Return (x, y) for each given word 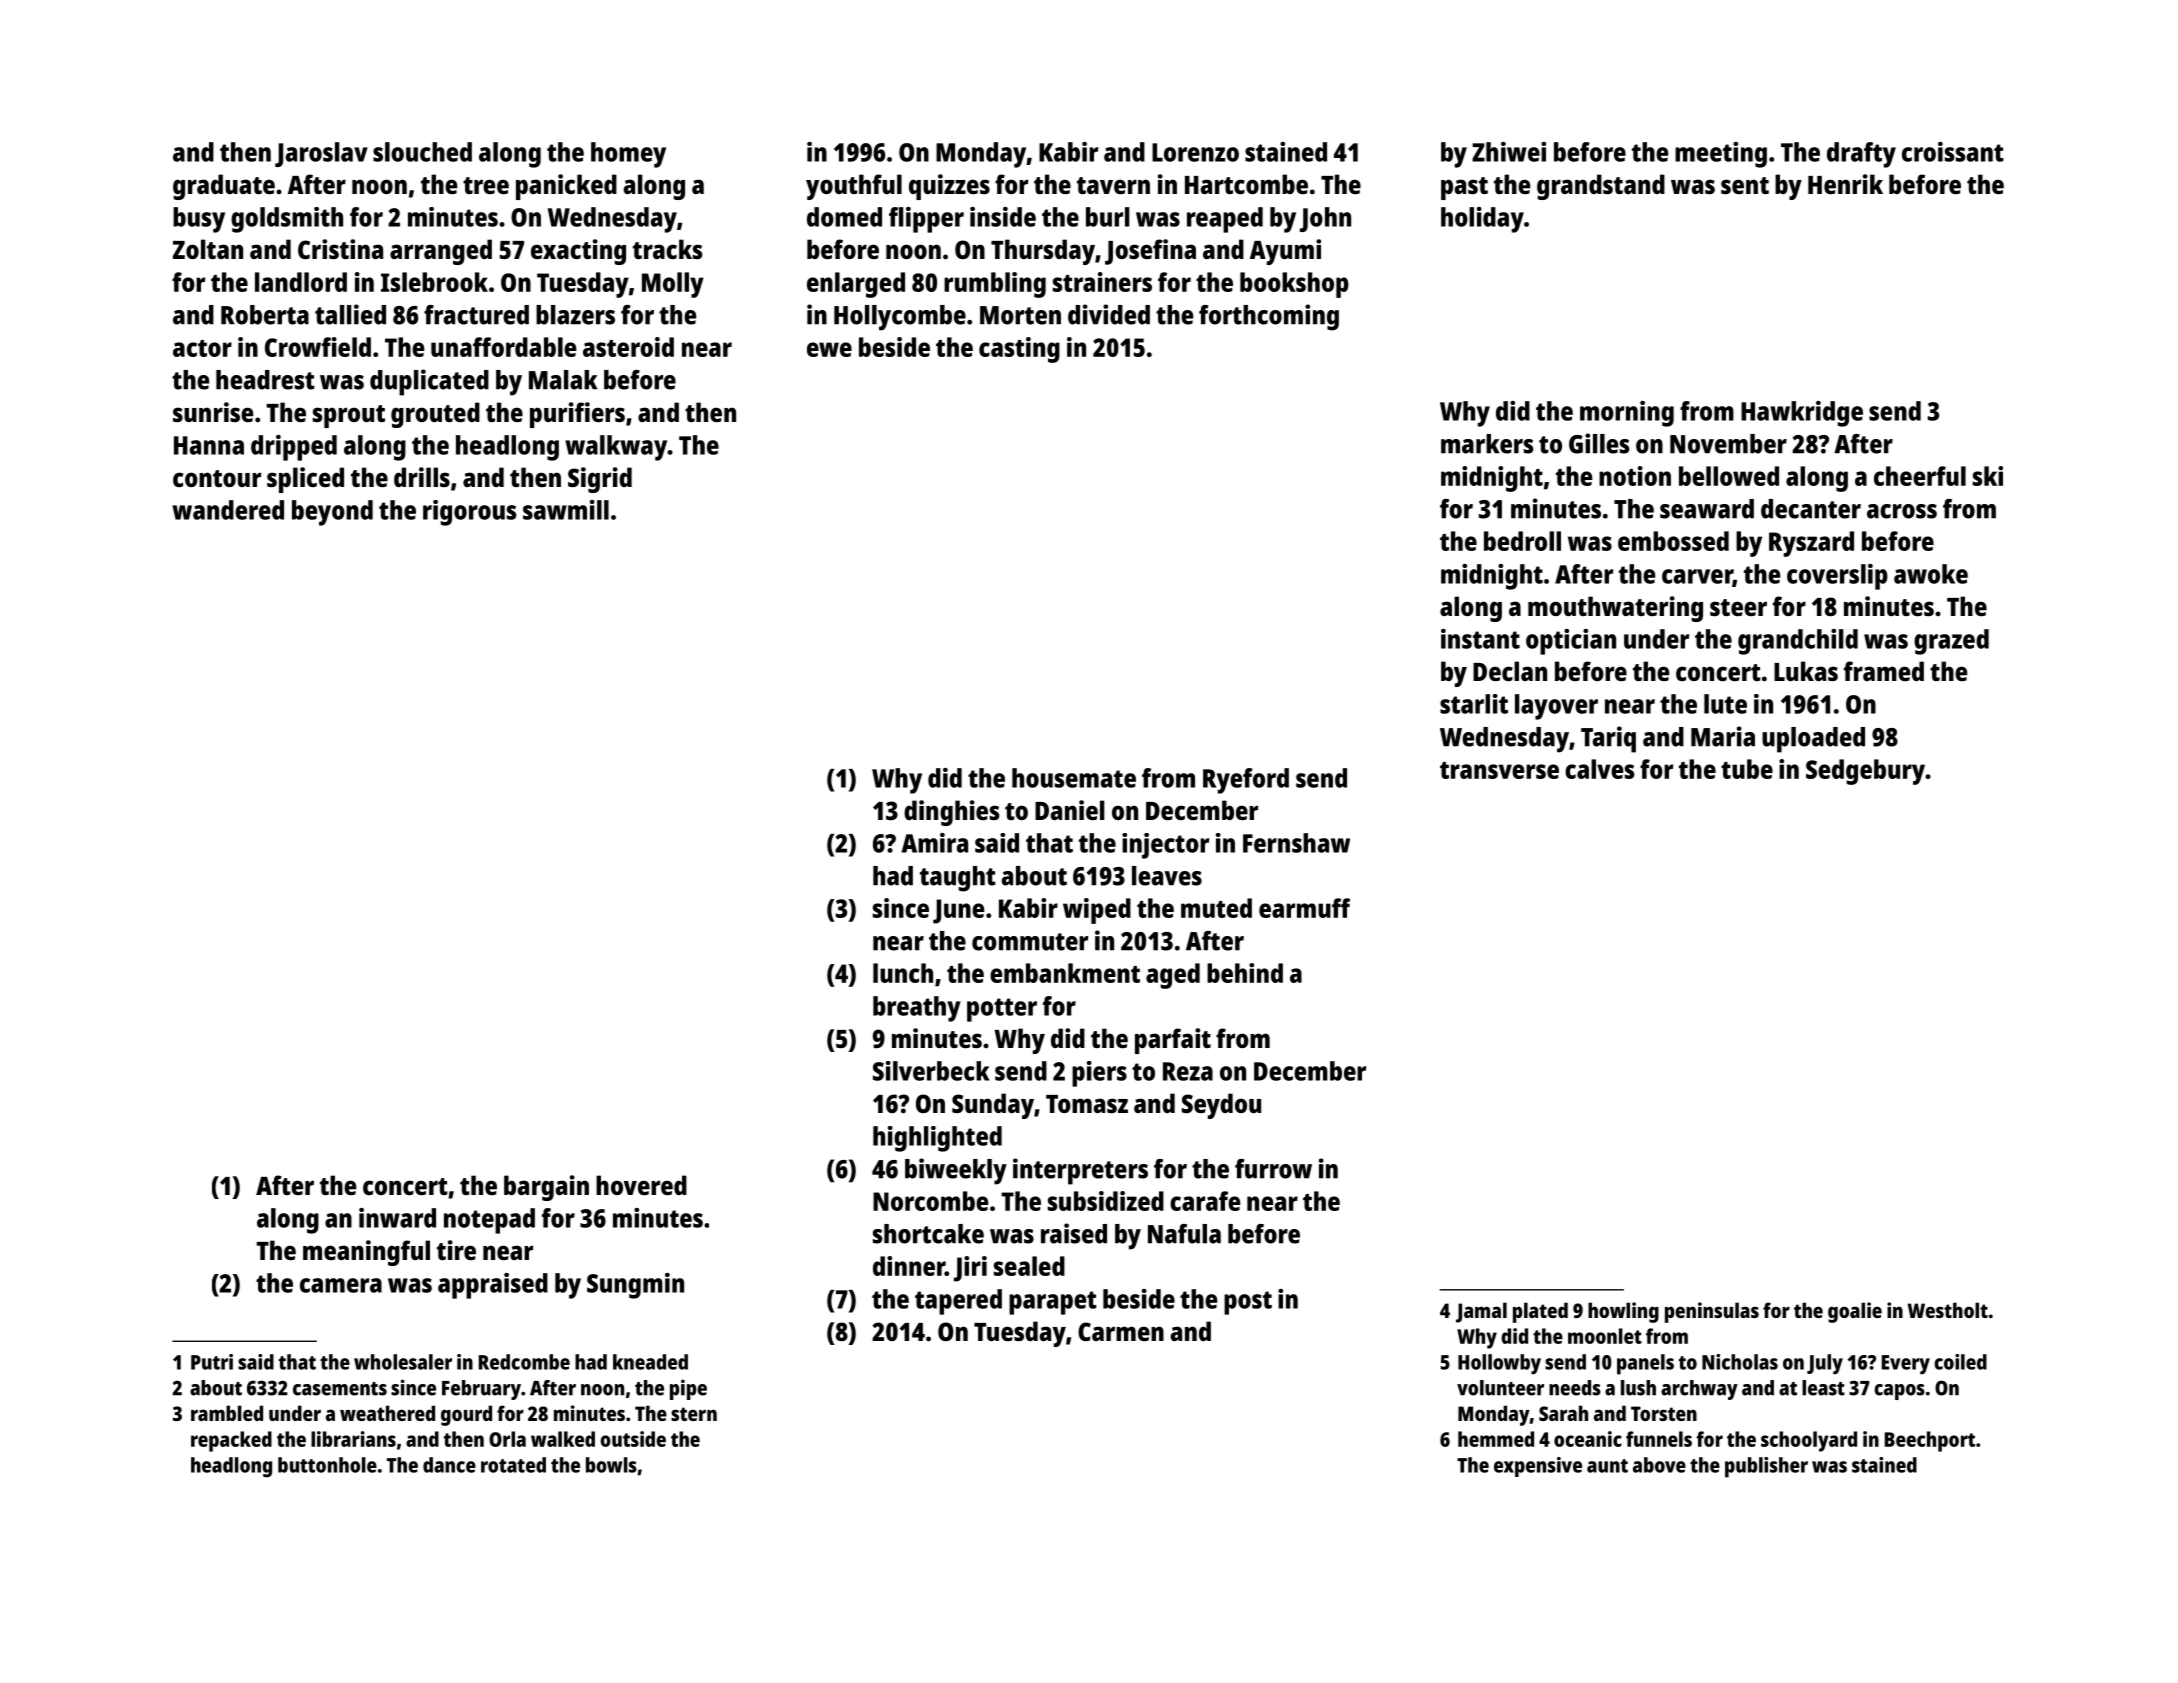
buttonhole (327, 1465)
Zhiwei (1509, 152)
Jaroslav (321, 154)
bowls (611, 1465)
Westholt (1948, 1310)
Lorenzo (1195, 152)
